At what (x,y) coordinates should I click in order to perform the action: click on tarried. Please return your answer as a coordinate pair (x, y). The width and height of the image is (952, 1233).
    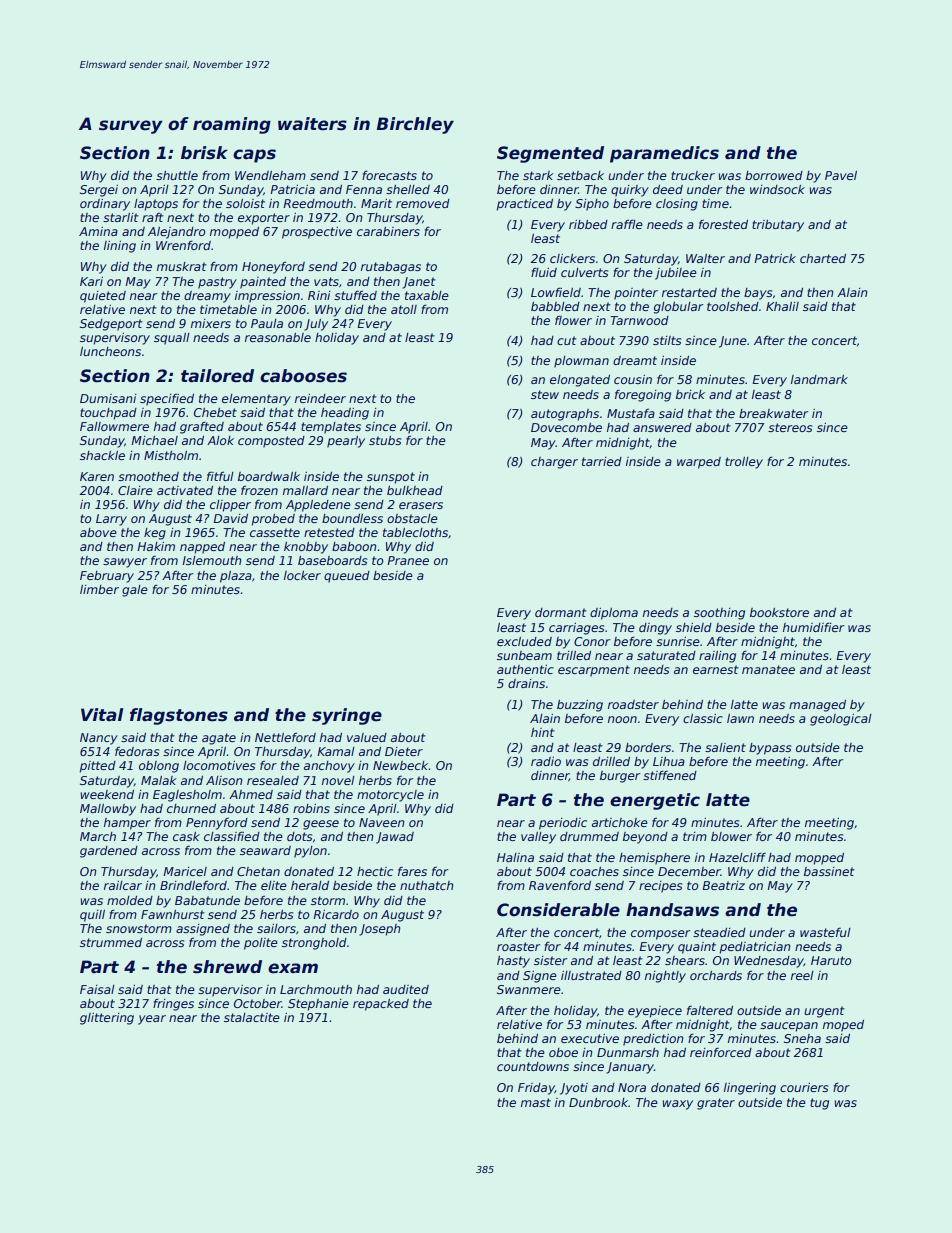
    Looking at the image, I should click on (602, 461).
